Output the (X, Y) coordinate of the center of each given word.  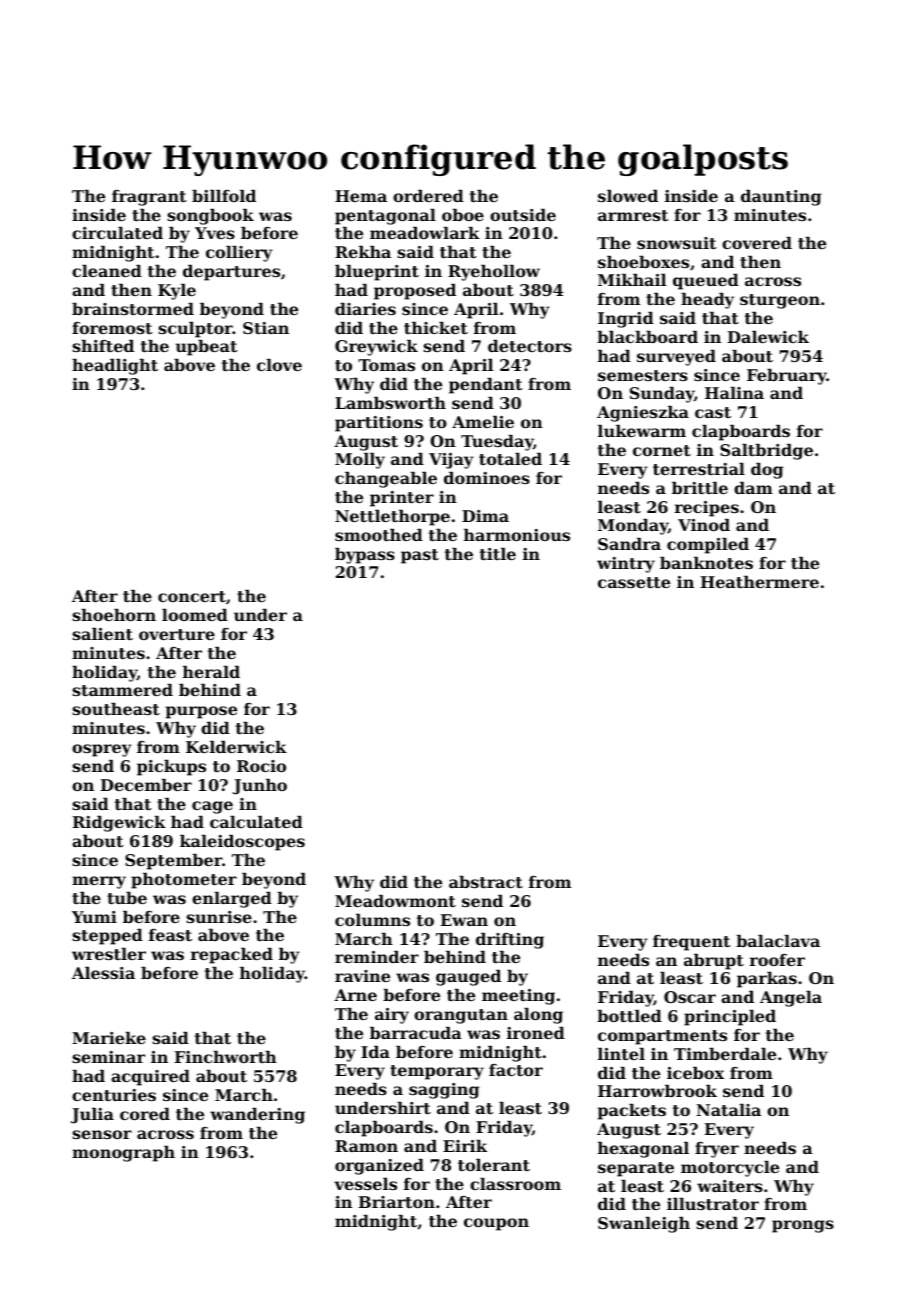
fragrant (149, 198)
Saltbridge (766, 452)
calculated (256, 822)
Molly (360, 461)
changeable (386, 480)
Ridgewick (119, 824)
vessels (365, 1184)
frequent (692, 943)
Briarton (397, 1202)
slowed (628, 196)
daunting (781, 198)
